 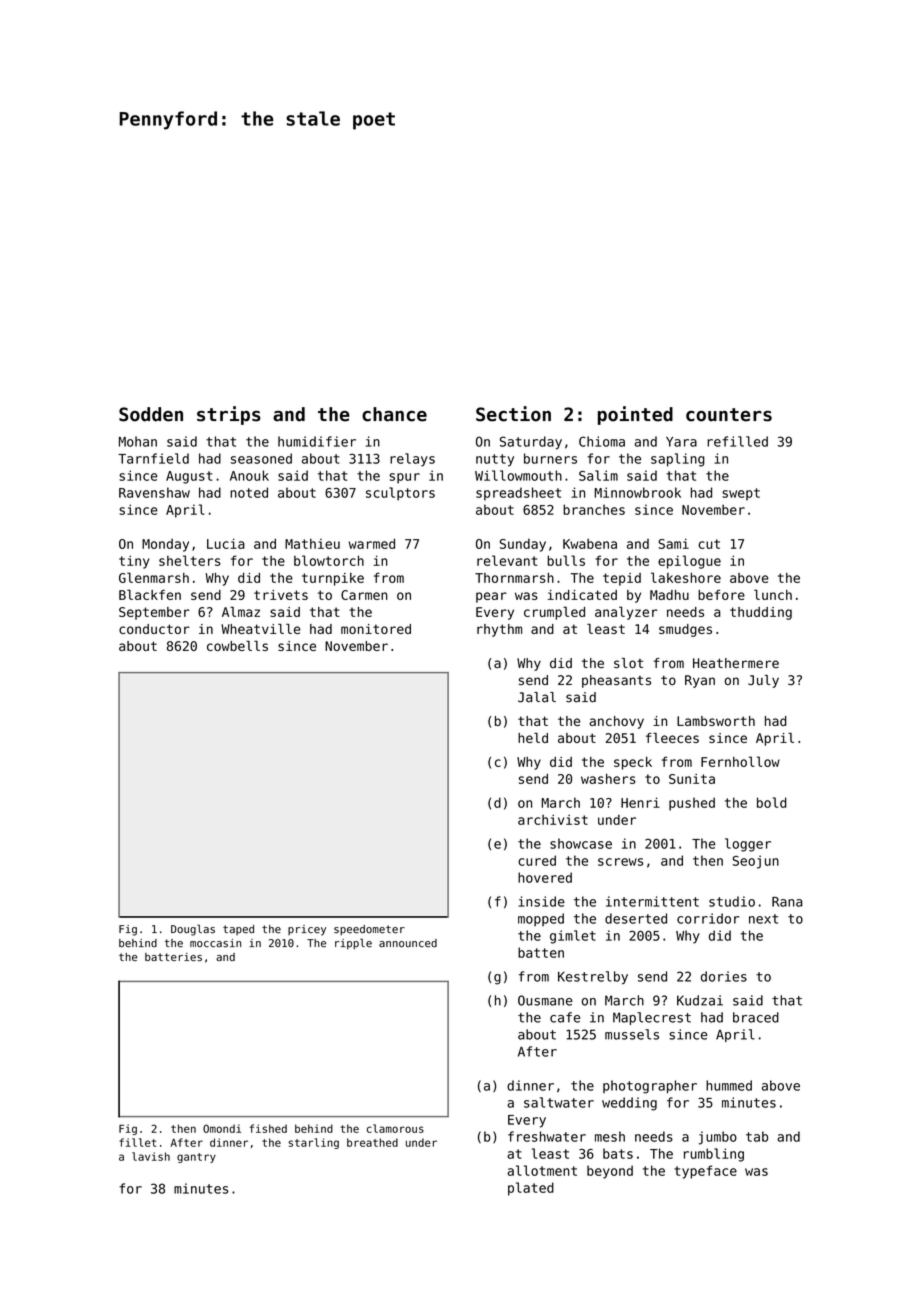 I want to click on Anouk, so click(x=249, y=475).
